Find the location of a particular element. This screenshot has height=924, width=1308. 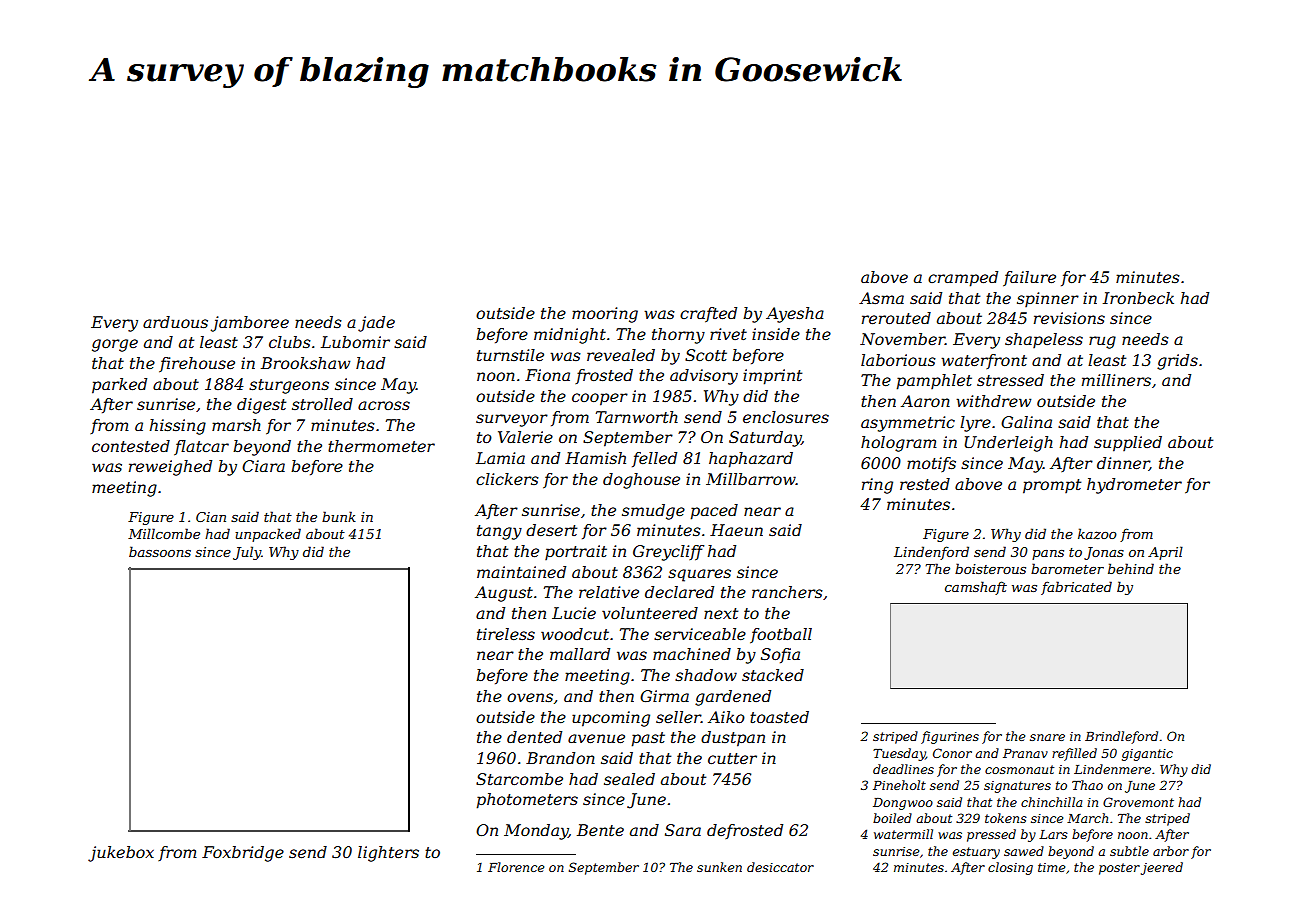

imprint is located at coordinates (772, 377).
